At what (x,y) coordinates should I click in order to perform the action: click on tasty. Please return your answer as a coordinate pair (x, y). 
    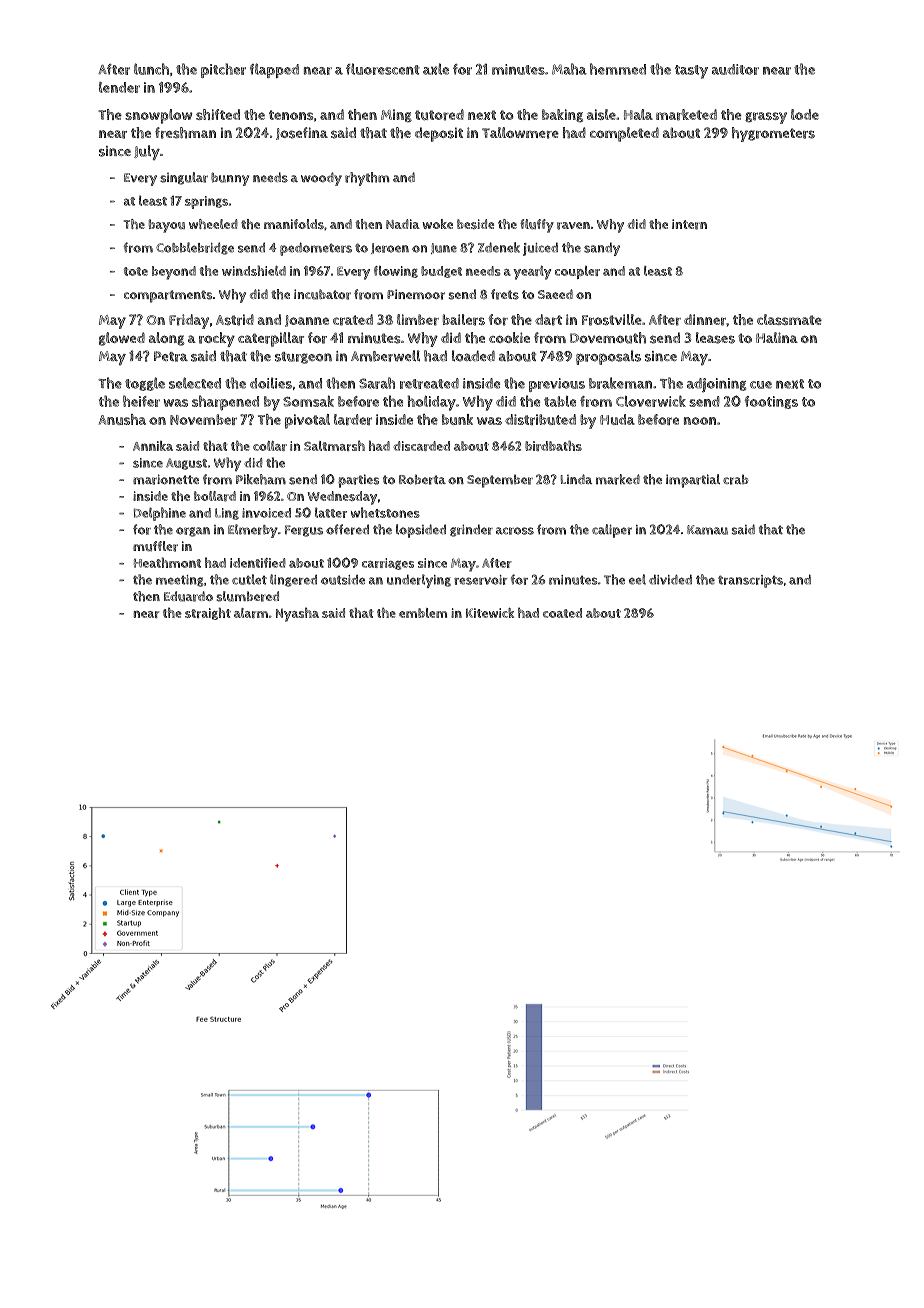
    Looking at the image, I should click on (691, 72).
